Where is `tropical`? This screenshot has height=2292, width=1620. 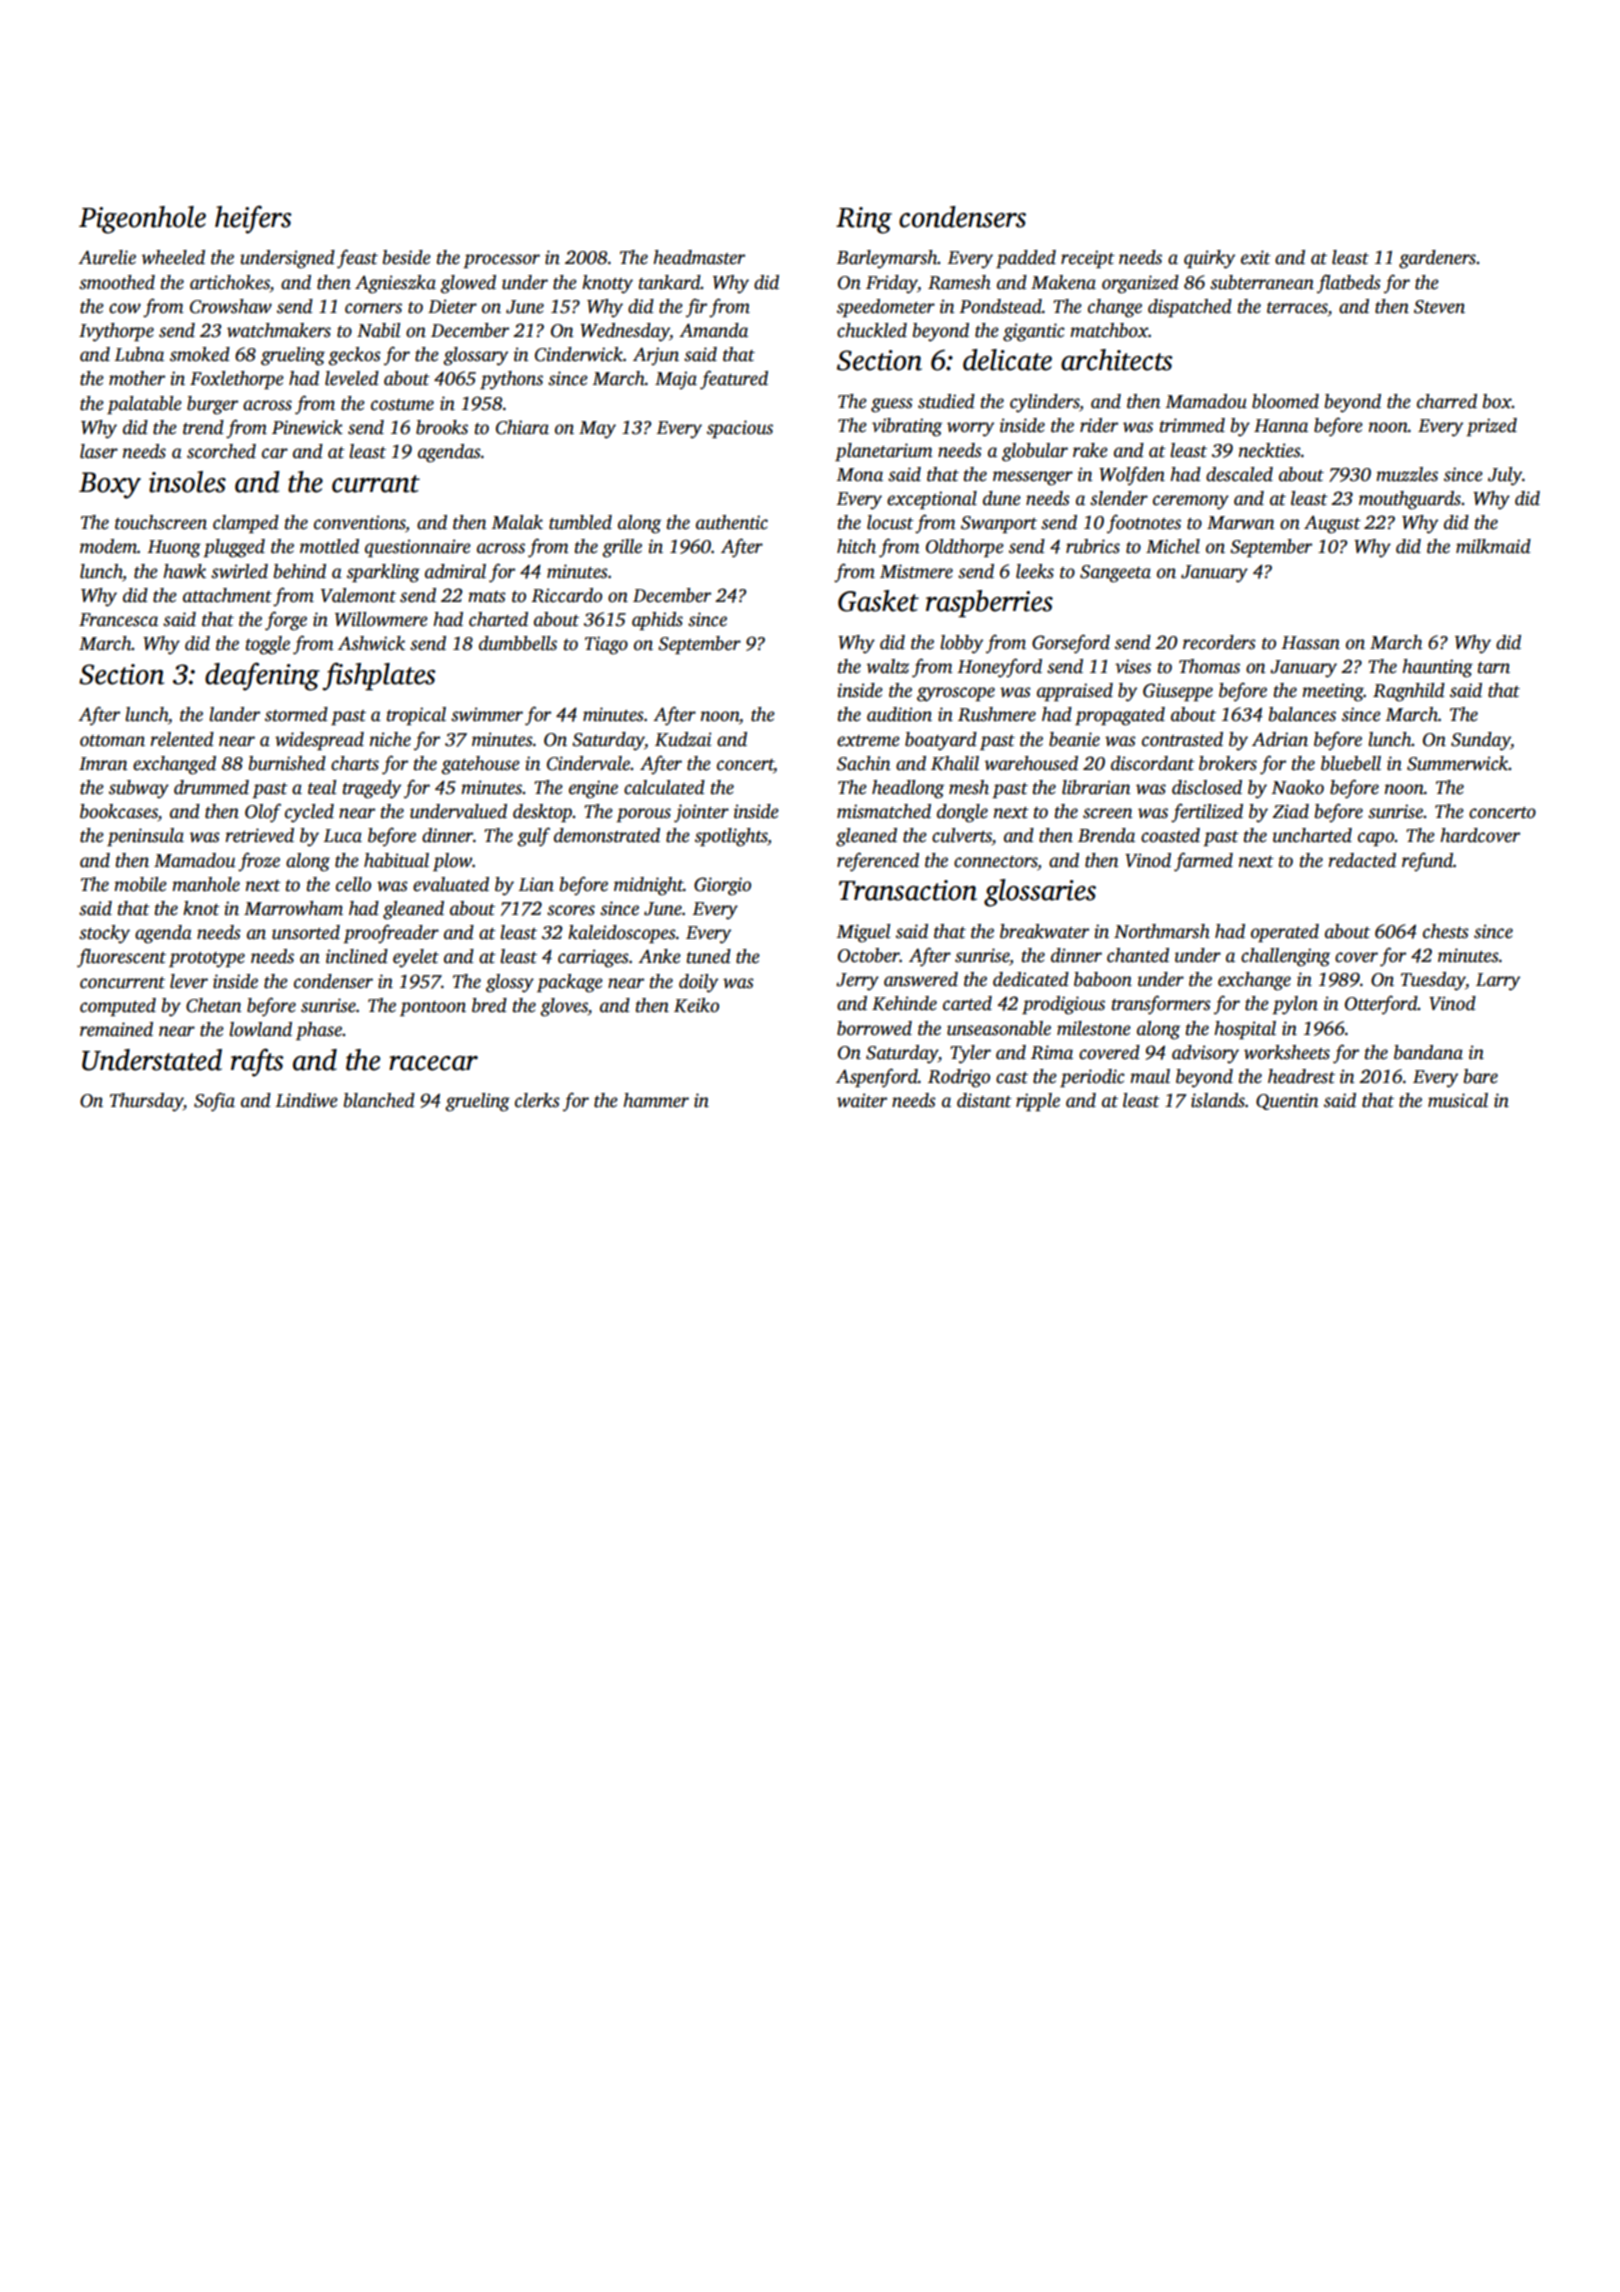 tropical is located at coordinates (416, 716).
